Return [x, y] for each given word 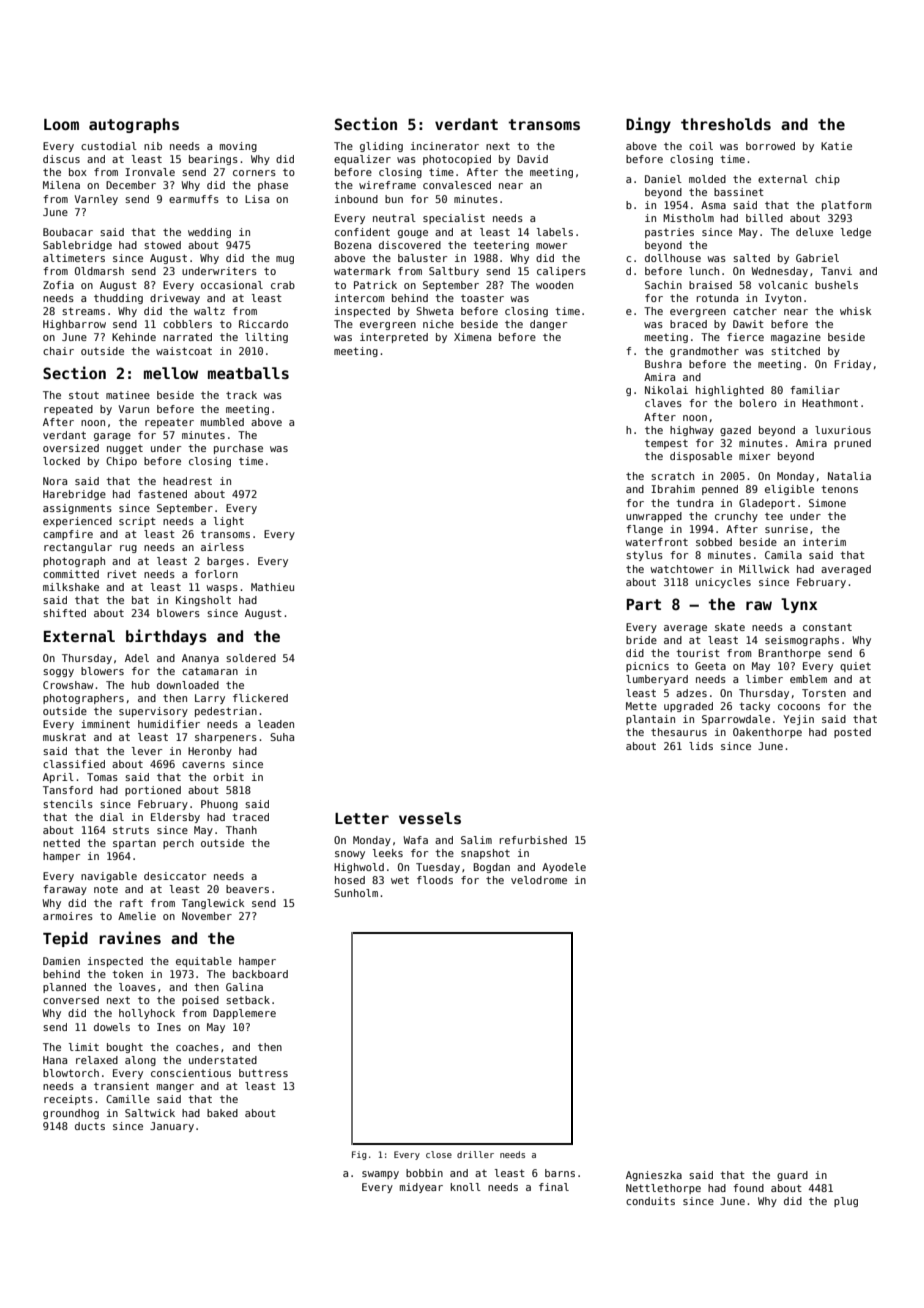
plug [846, 1202]
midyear [421, 1188]
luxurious [843, 430]
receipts [68, 1100]
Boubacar [68, 232]
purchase [238, 449]
